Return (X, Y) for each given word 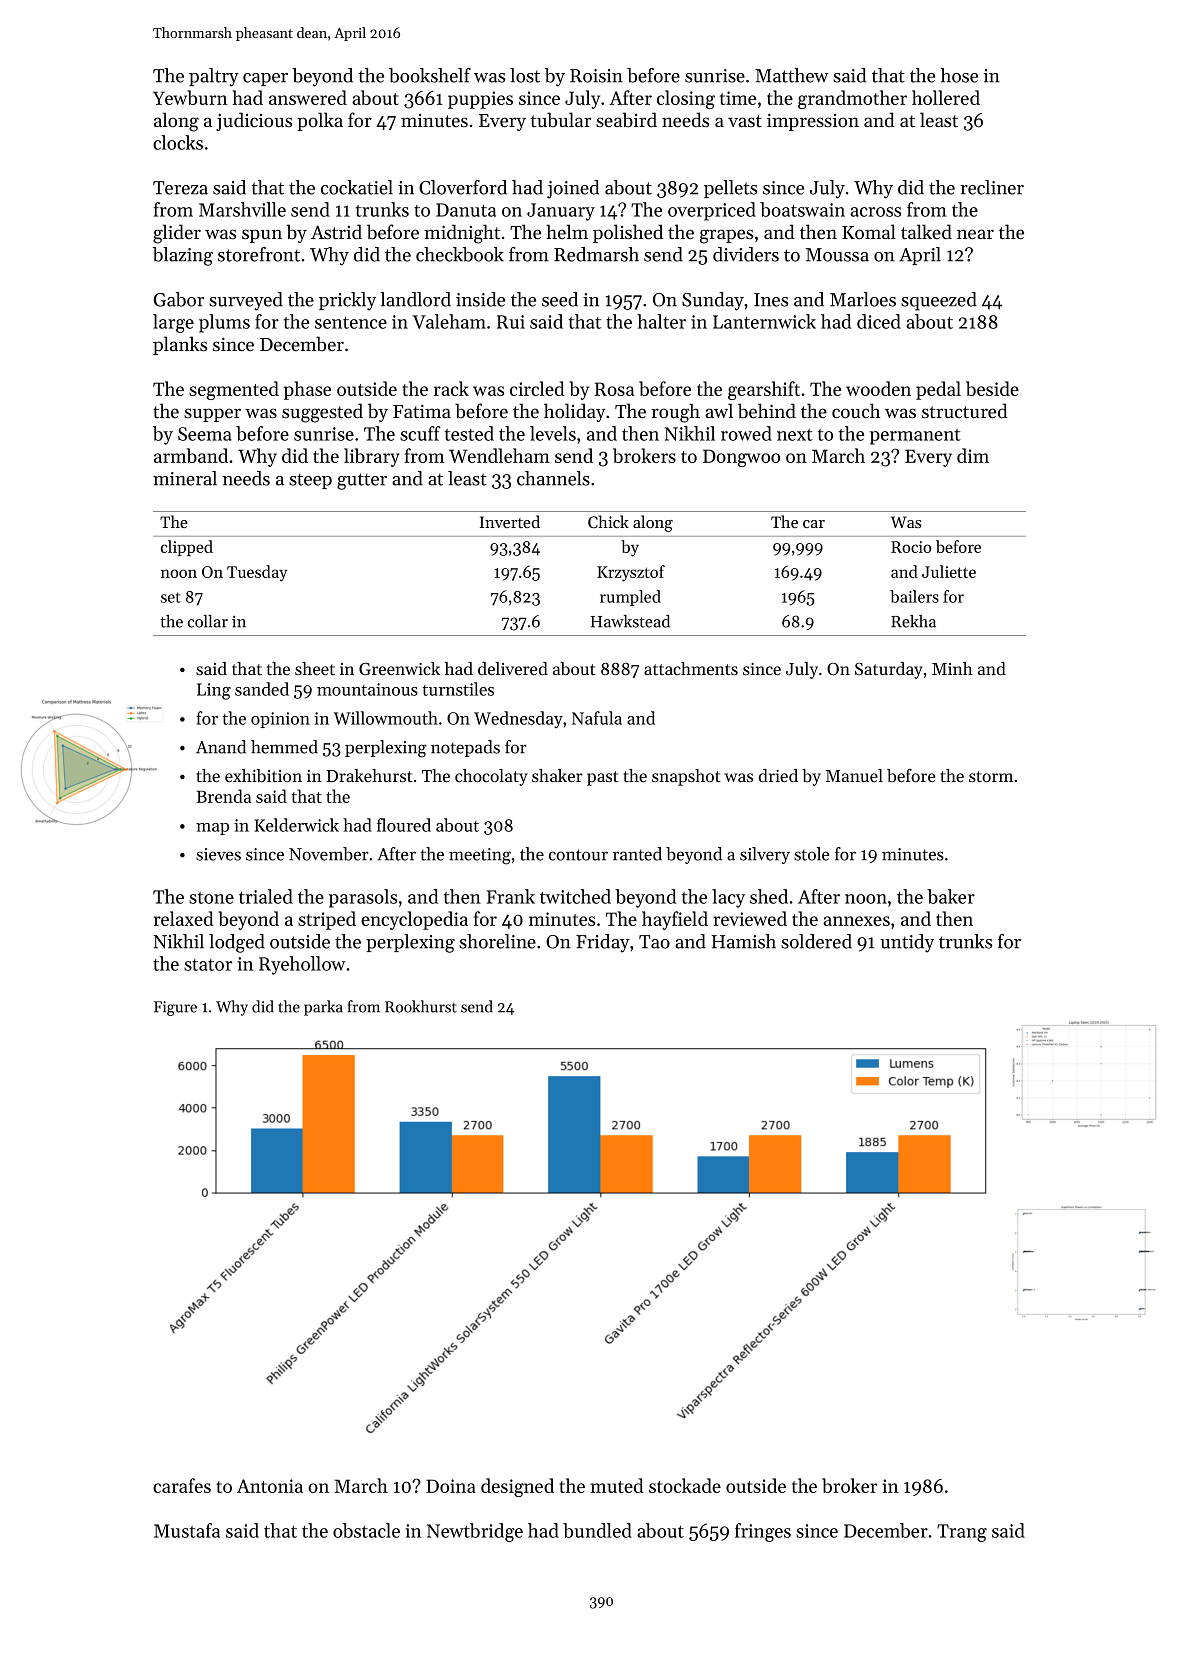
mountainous (367, 689)
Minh (952, 668)
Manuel (854, 775)
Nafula (597, 718)
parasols (363, 898)
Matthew (792, 75)
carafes (182, 1485)
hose (959, 75)
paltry (214, 77)
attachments (691, 668)
